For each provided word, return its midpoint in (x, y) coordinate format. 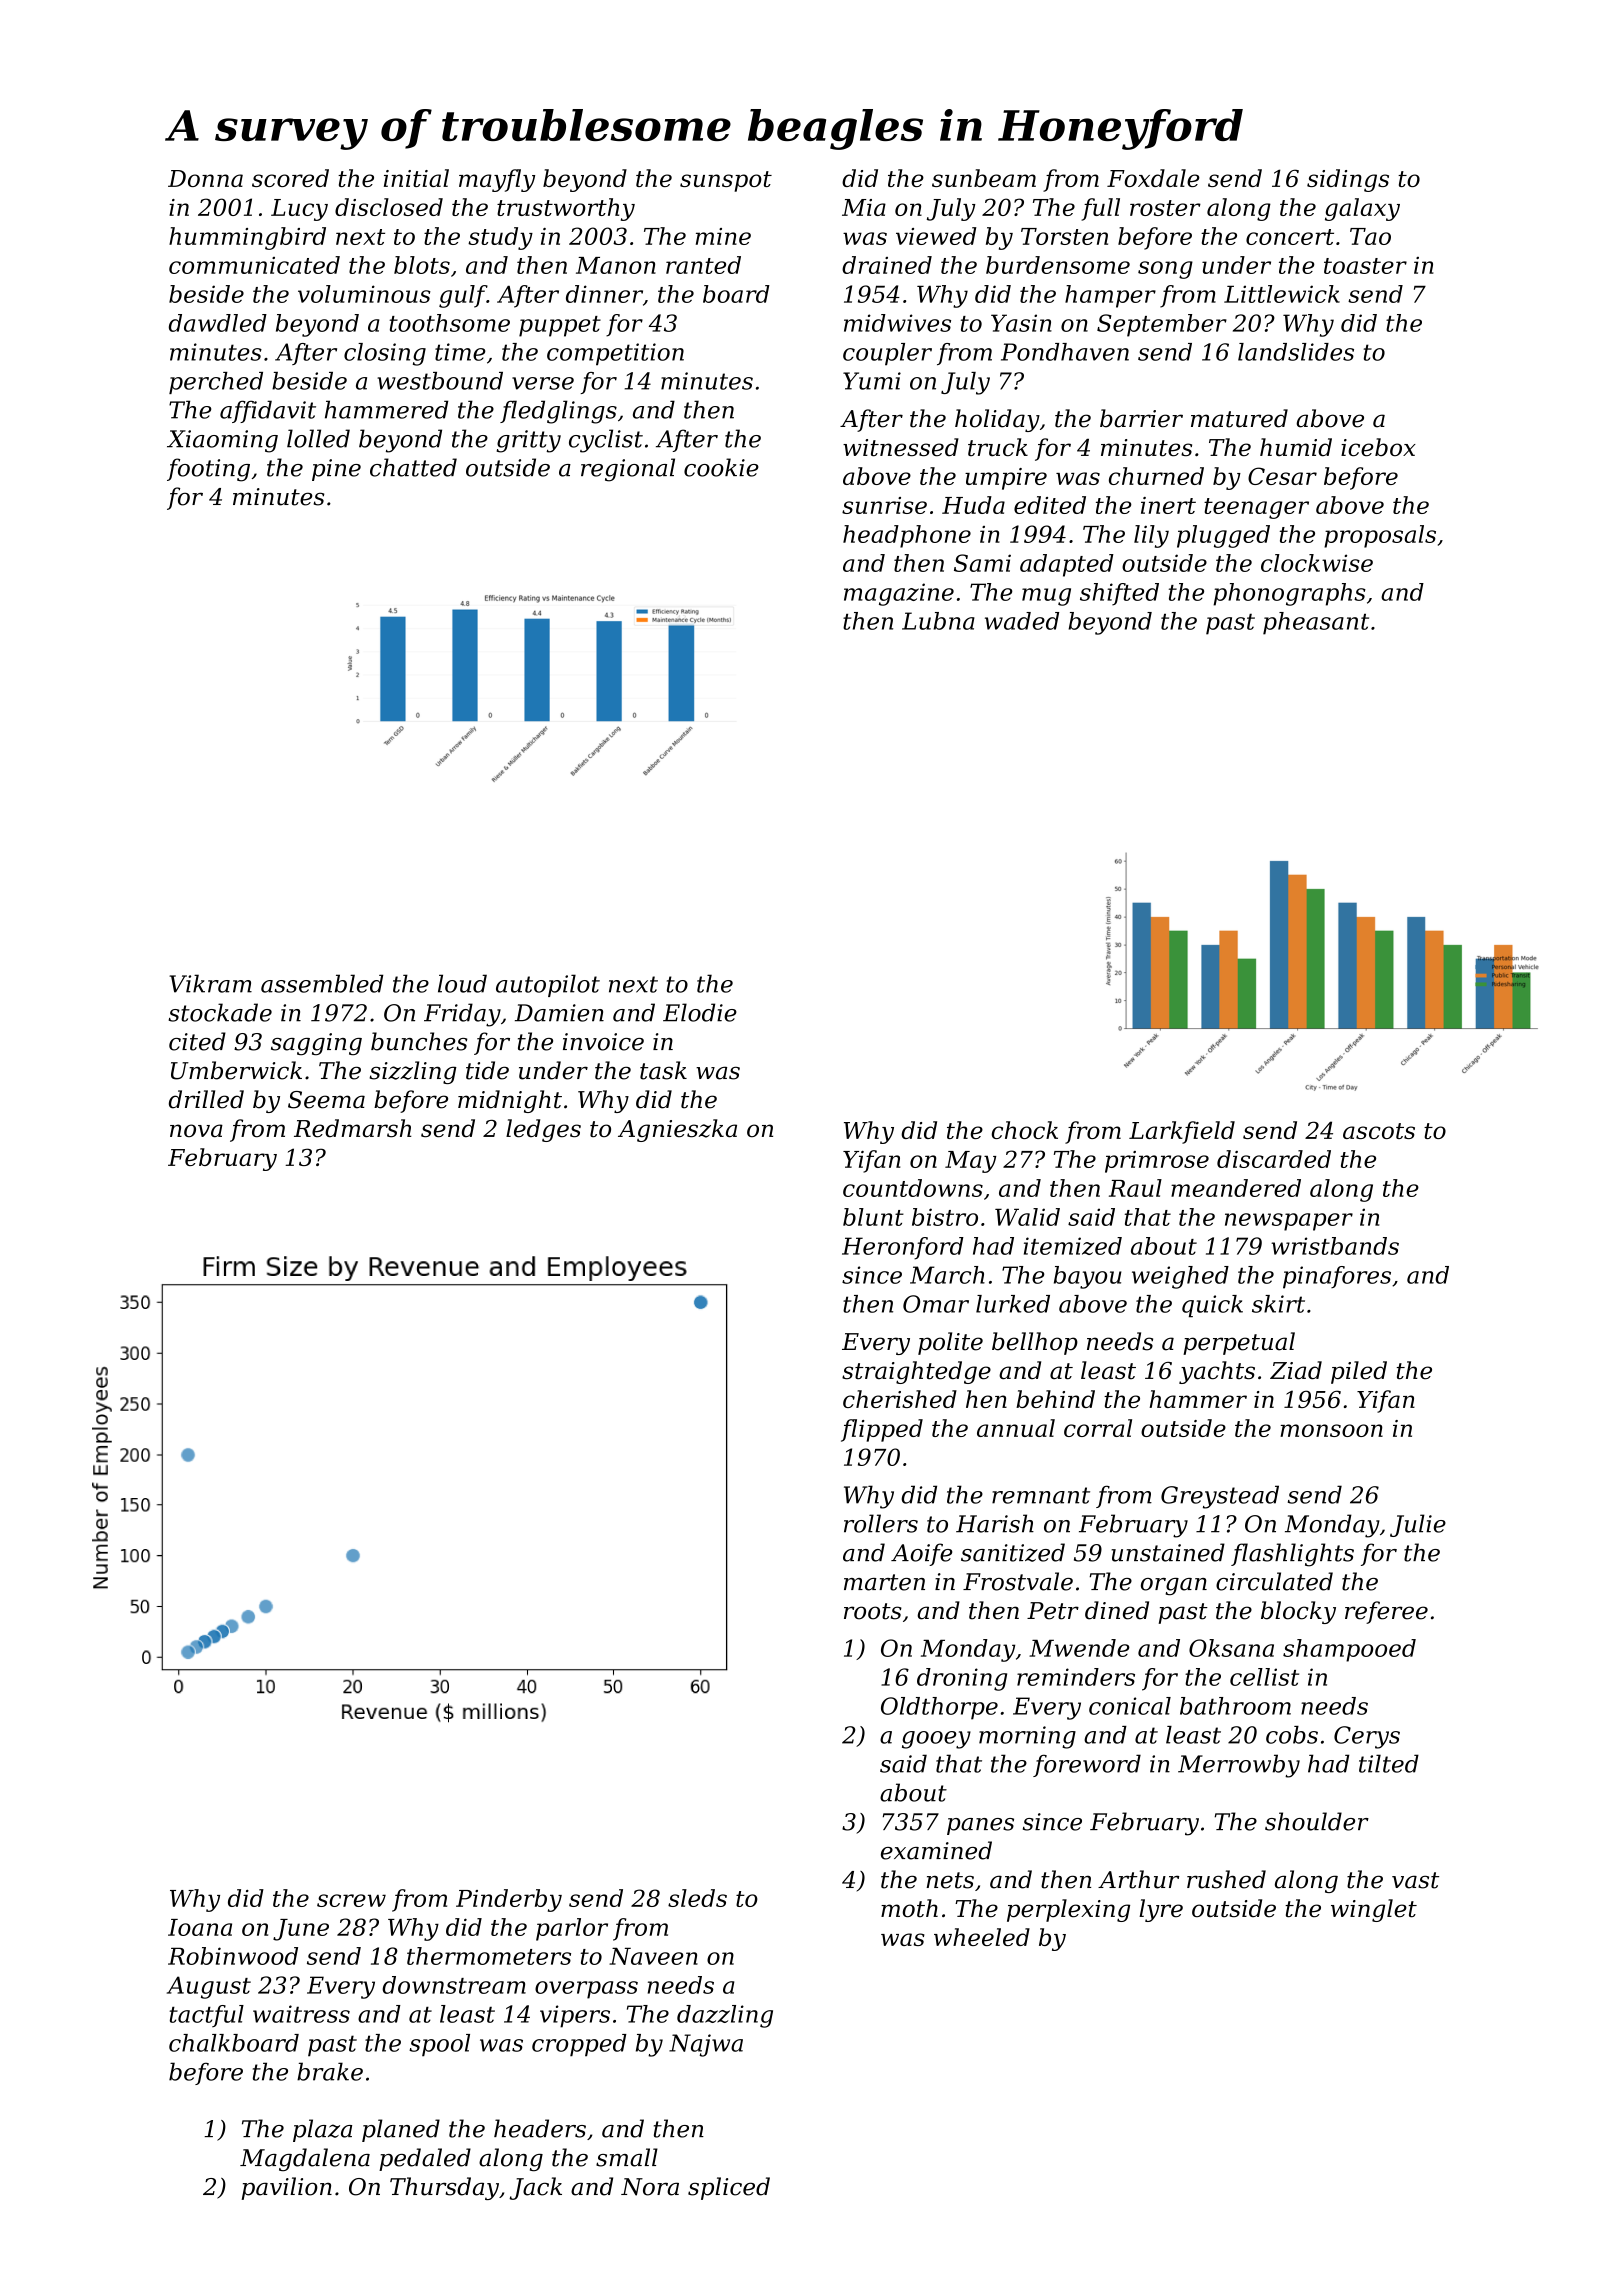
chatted (413, 467)
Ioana (200, 1927)
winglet (1374, 1910)
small (627, 2157)
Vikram (210, 983)
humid (1296, 447)
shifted (1119, 594)
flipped (882, 1430)
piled (1359, 1372)
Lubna (938, 621)
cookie (721, 467)
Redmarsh (352, 1128)
